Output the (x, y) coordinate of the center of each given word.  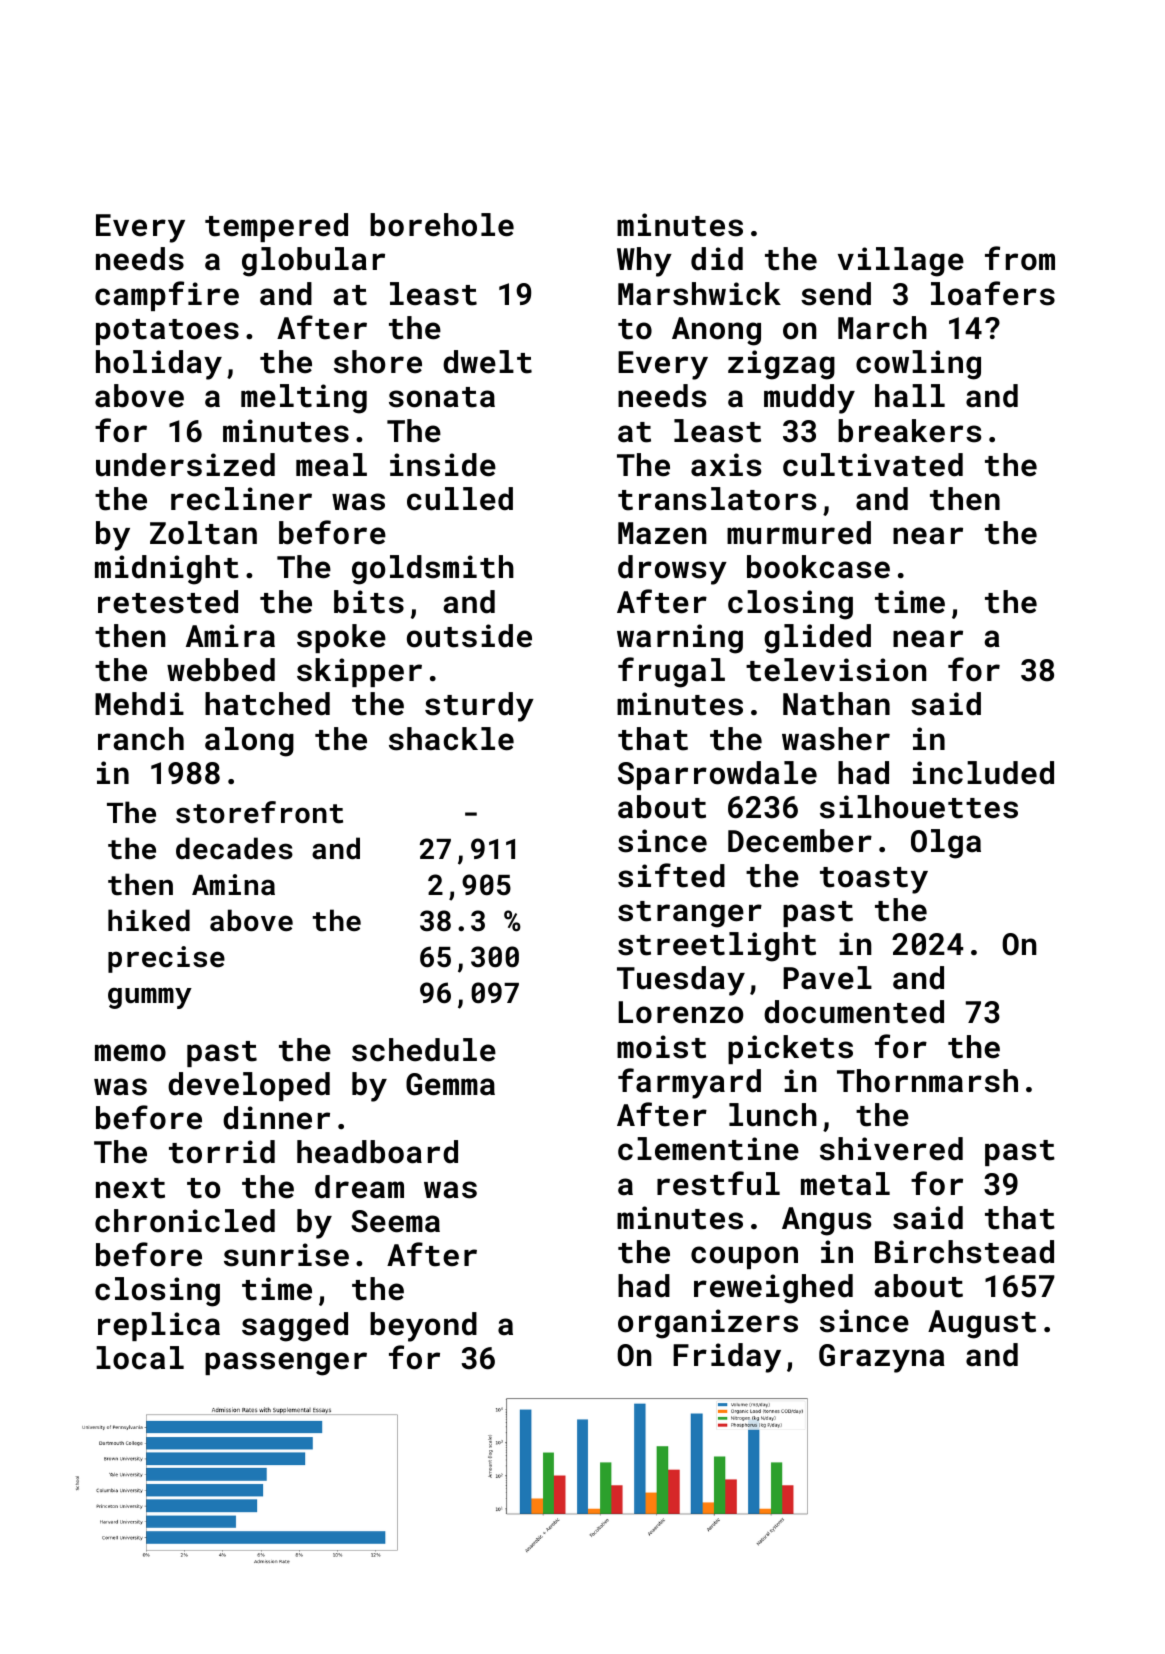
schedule (424, 1050)
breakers (909, 431)
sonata (442, 397)
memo (130, 1053)
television (836, 670)
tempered (276, 227)
